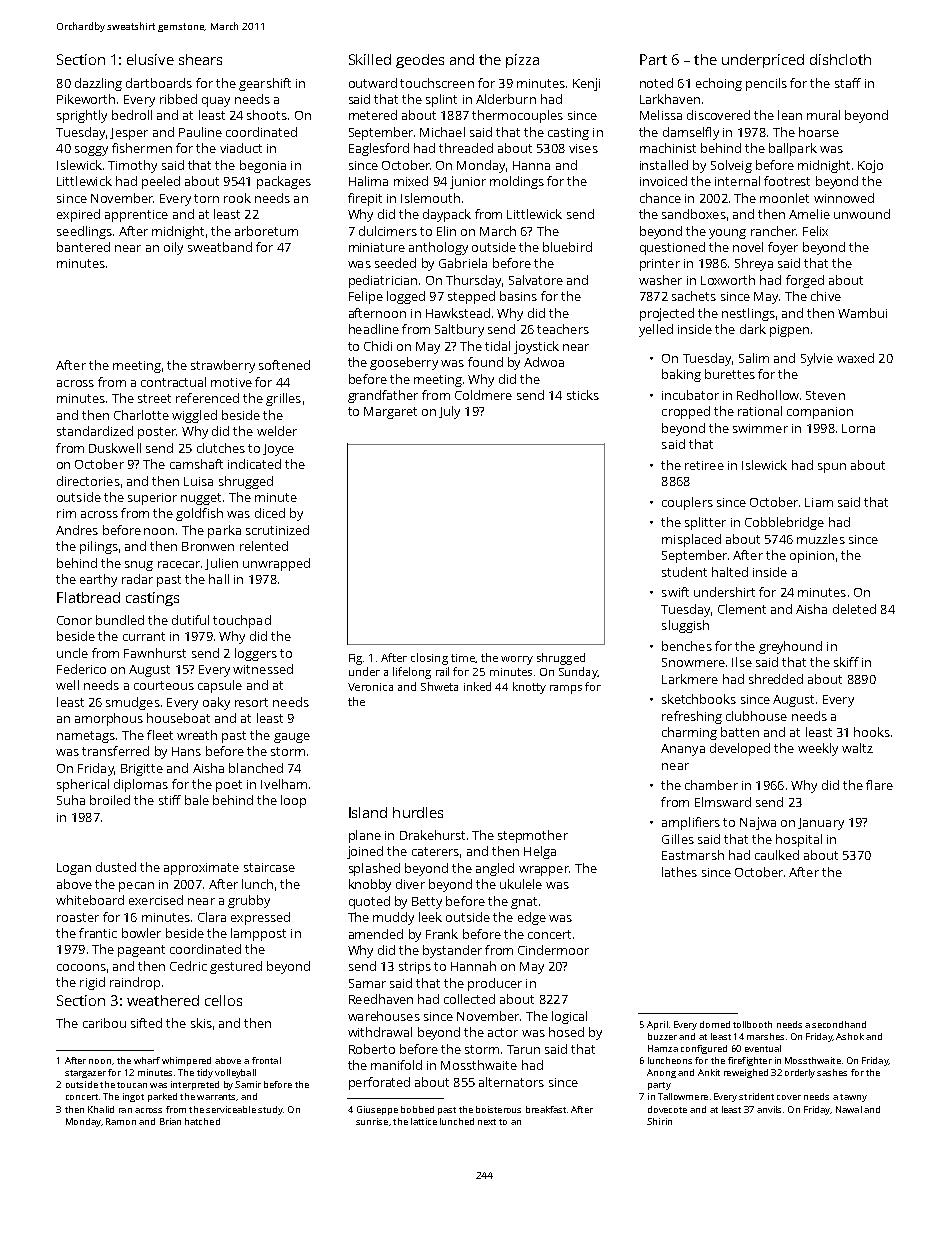 This document has height=1233, width=952. I want to click on flare, so click(879, 785).
